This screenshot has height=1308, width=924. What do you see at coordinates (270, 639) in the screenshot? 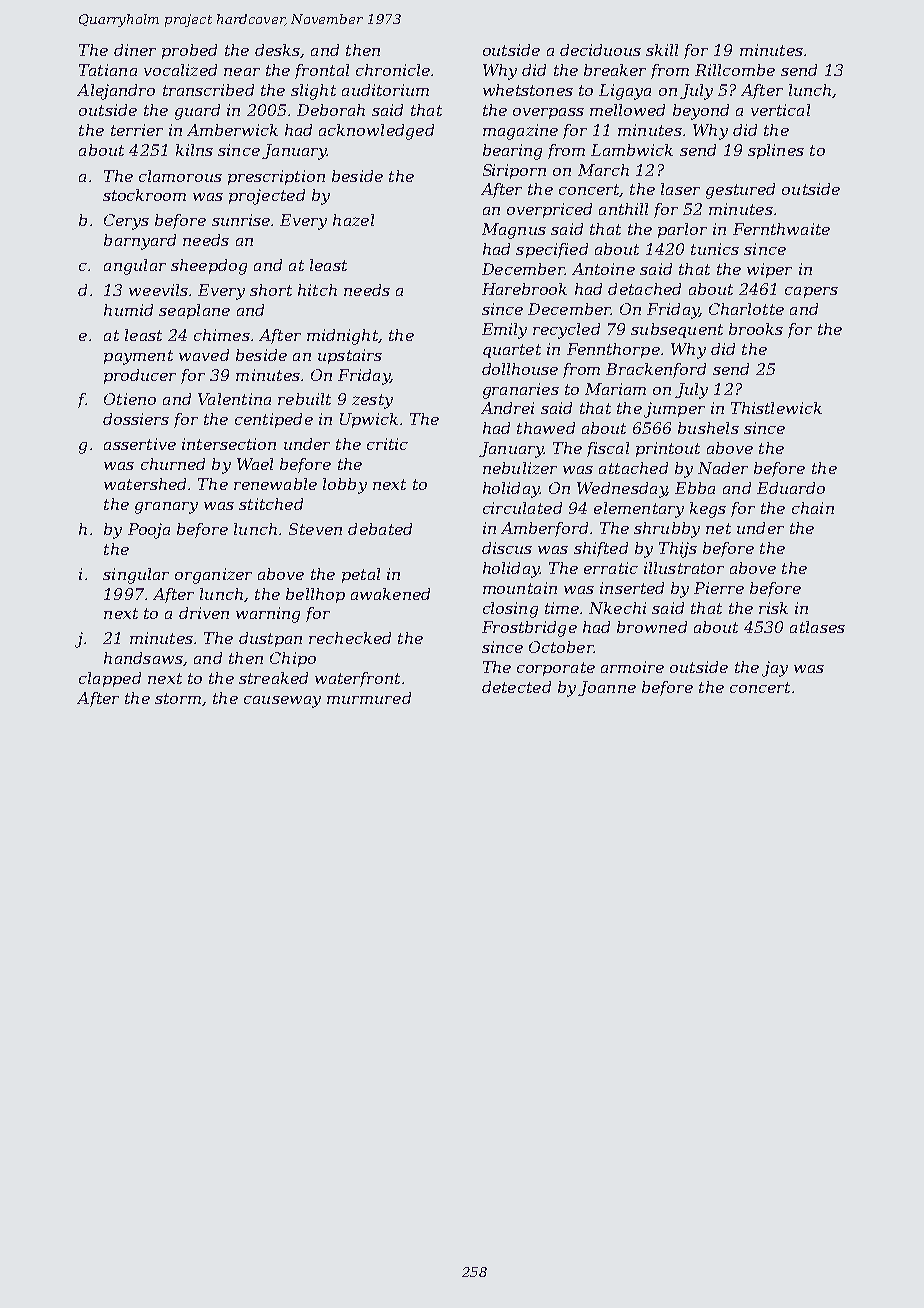
I see `dustpan` at bounding box center [270, 639].
